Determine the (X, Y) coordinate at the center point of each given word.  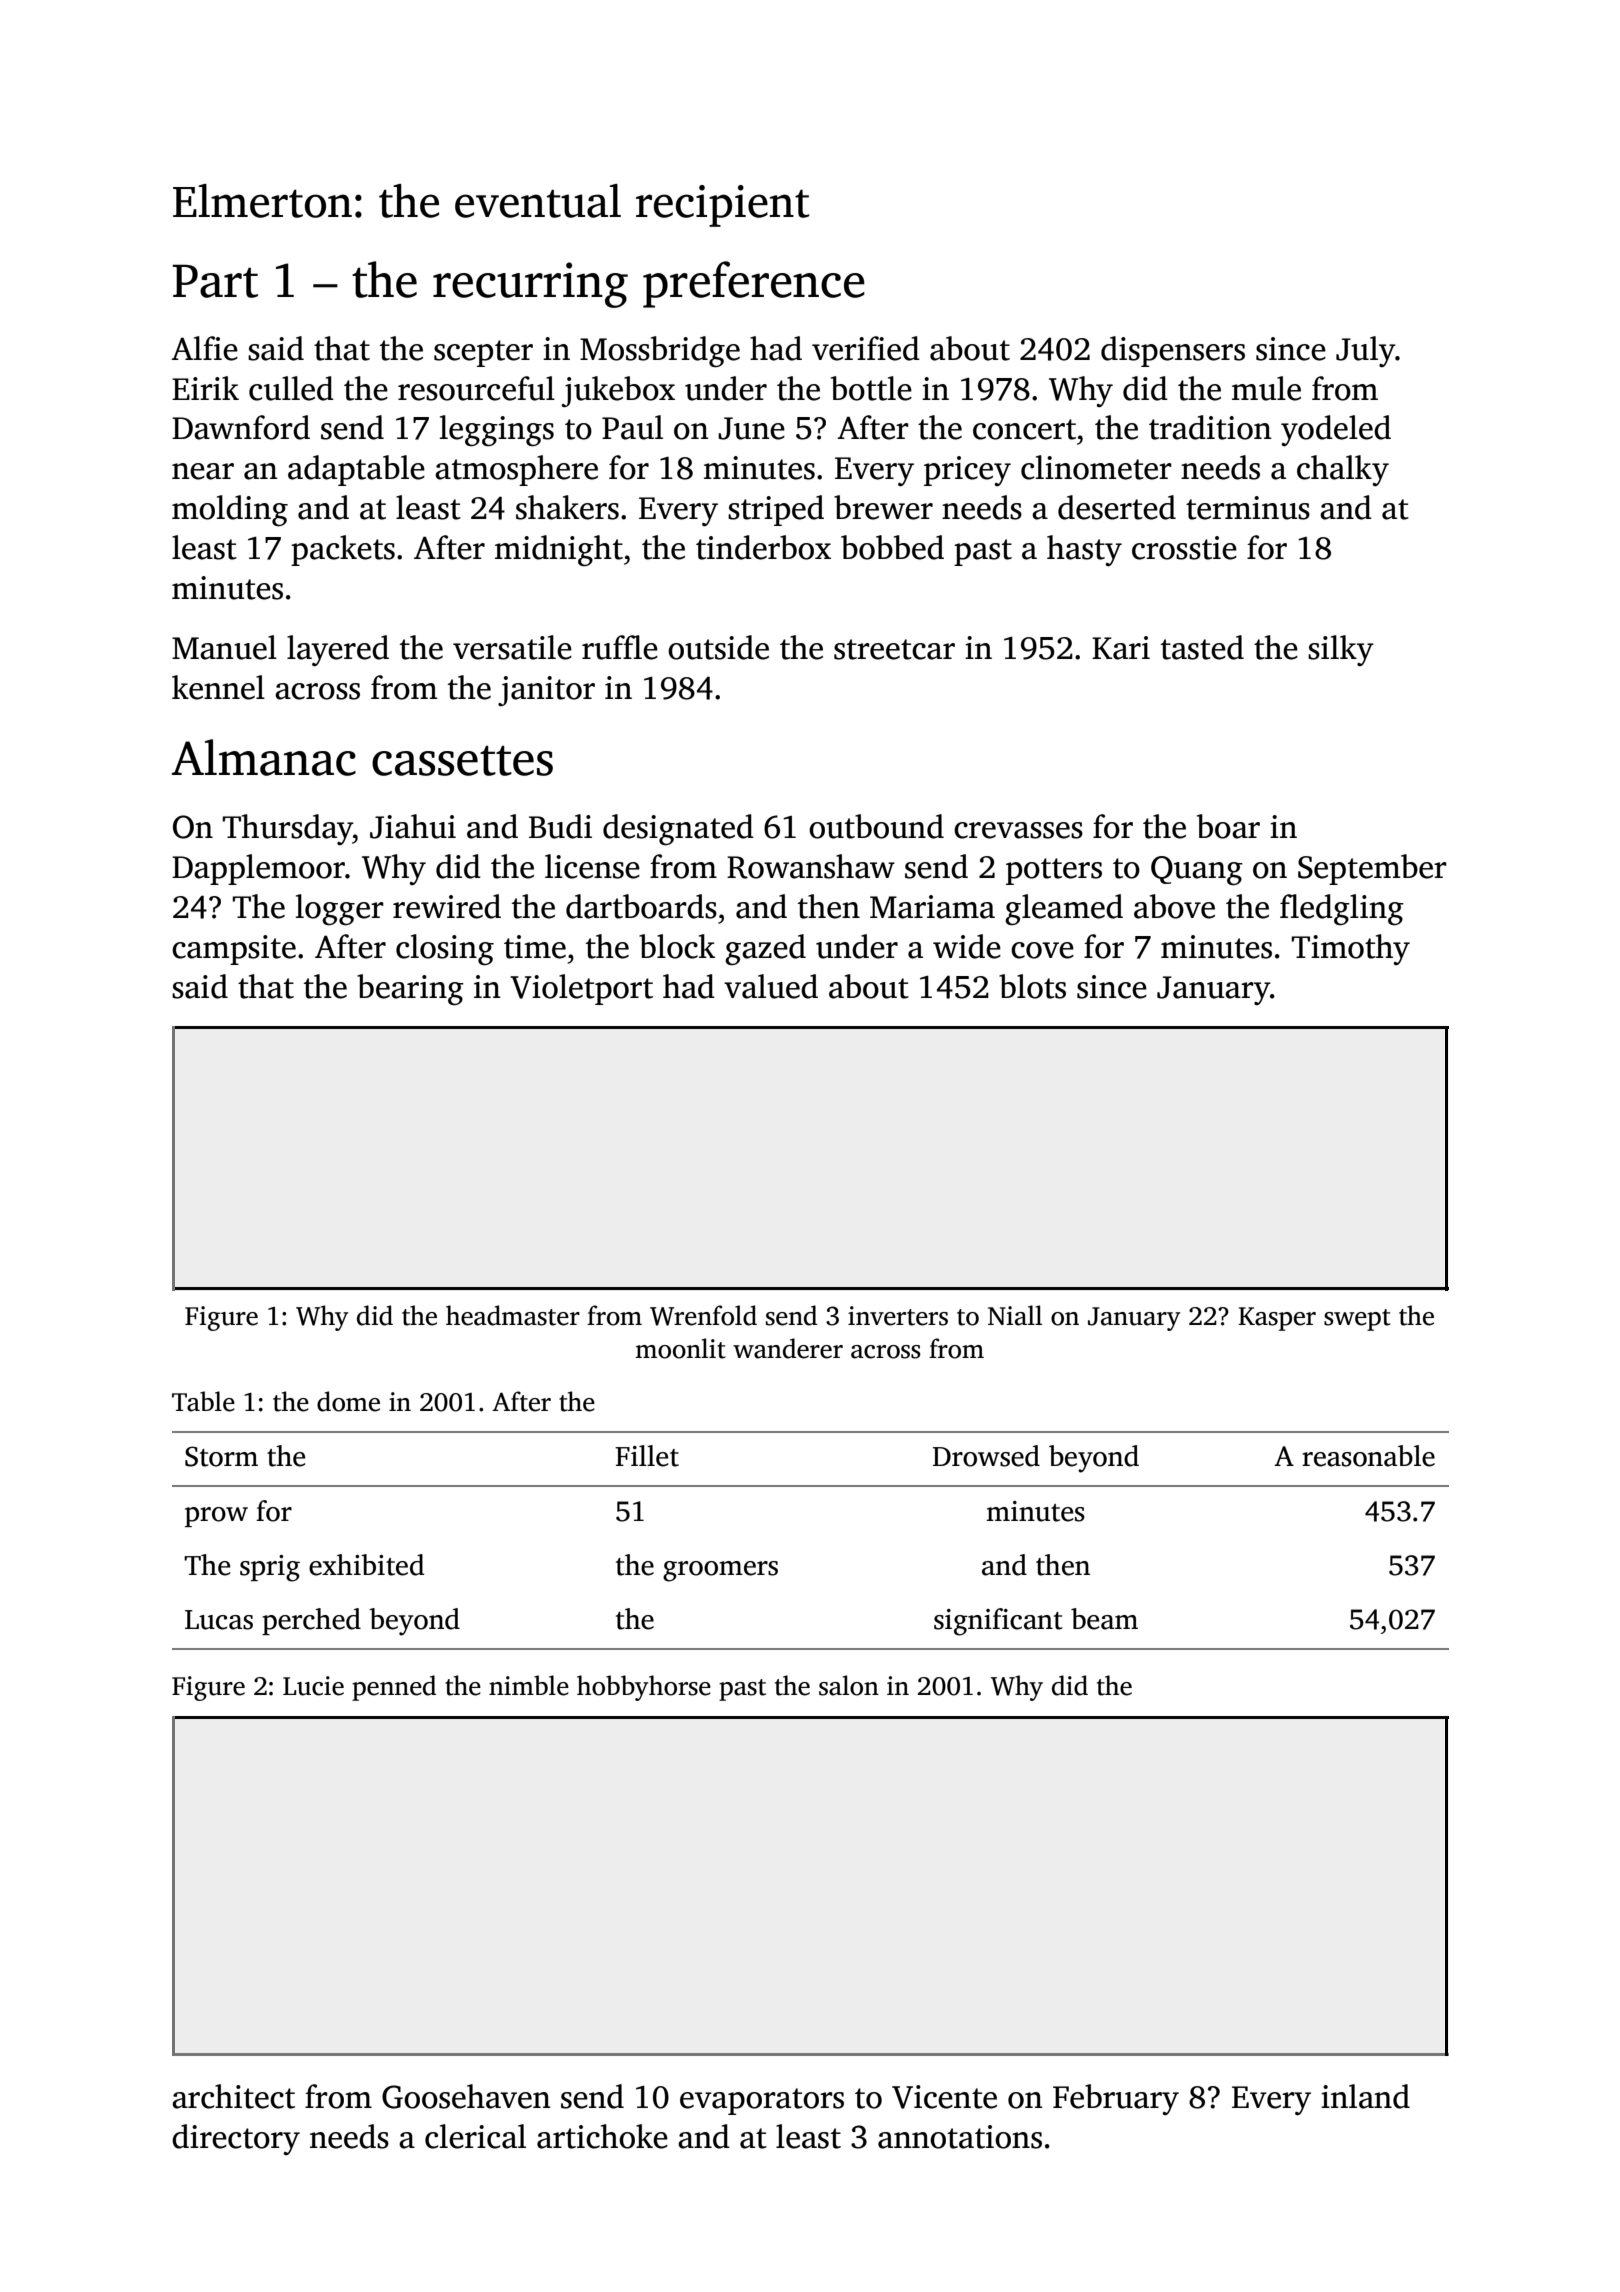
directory (236, 2139)
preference (754, 284)
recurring (530, 285)
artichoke (602, 2136)
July (1365, 351)
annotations (960, 2137)
